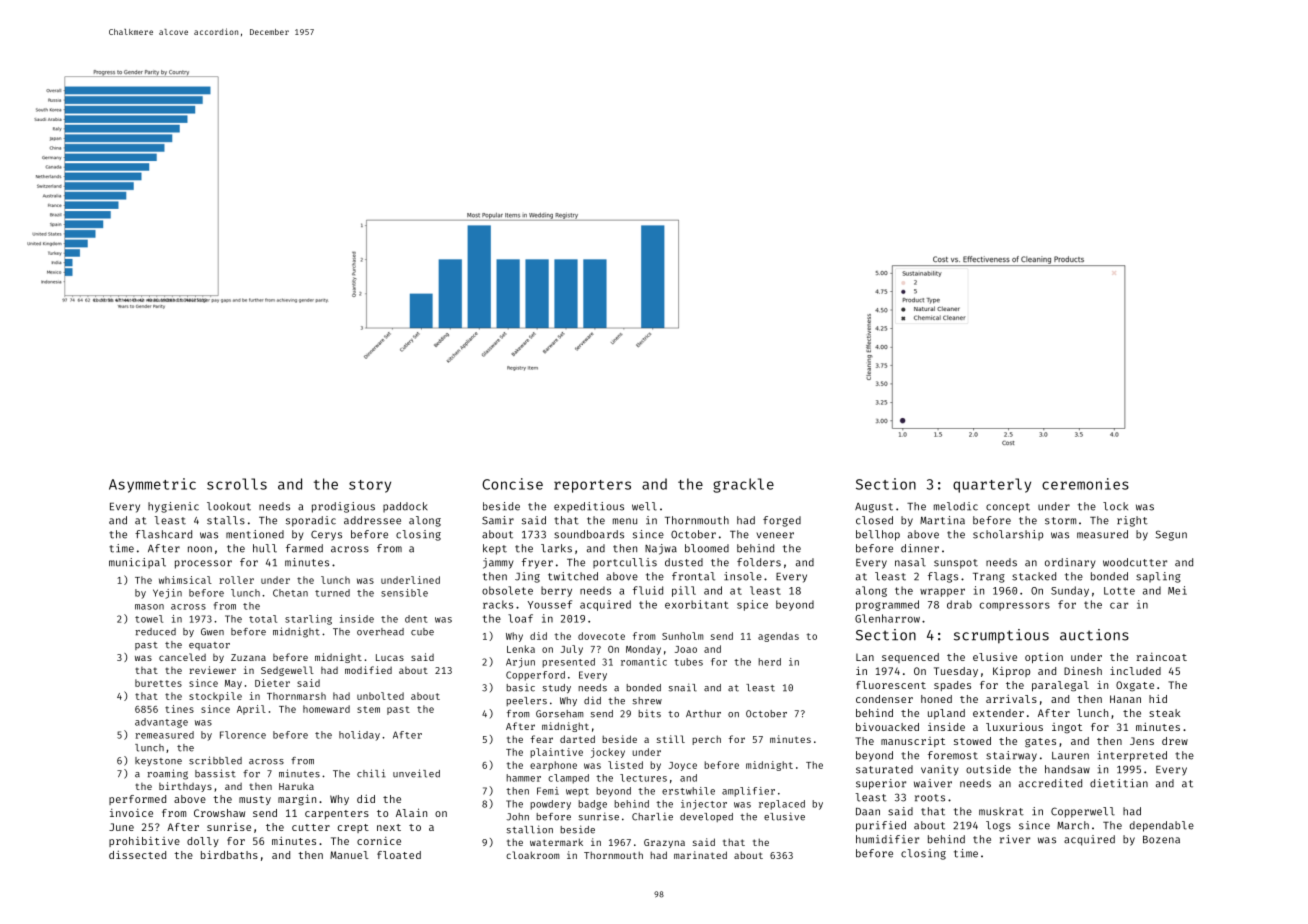 The height and width of the screenshot is (924, 1308). What do you see at coordinates (542, 739) in the screenshot?
I see `fear` at bounding box center [542, 739].
